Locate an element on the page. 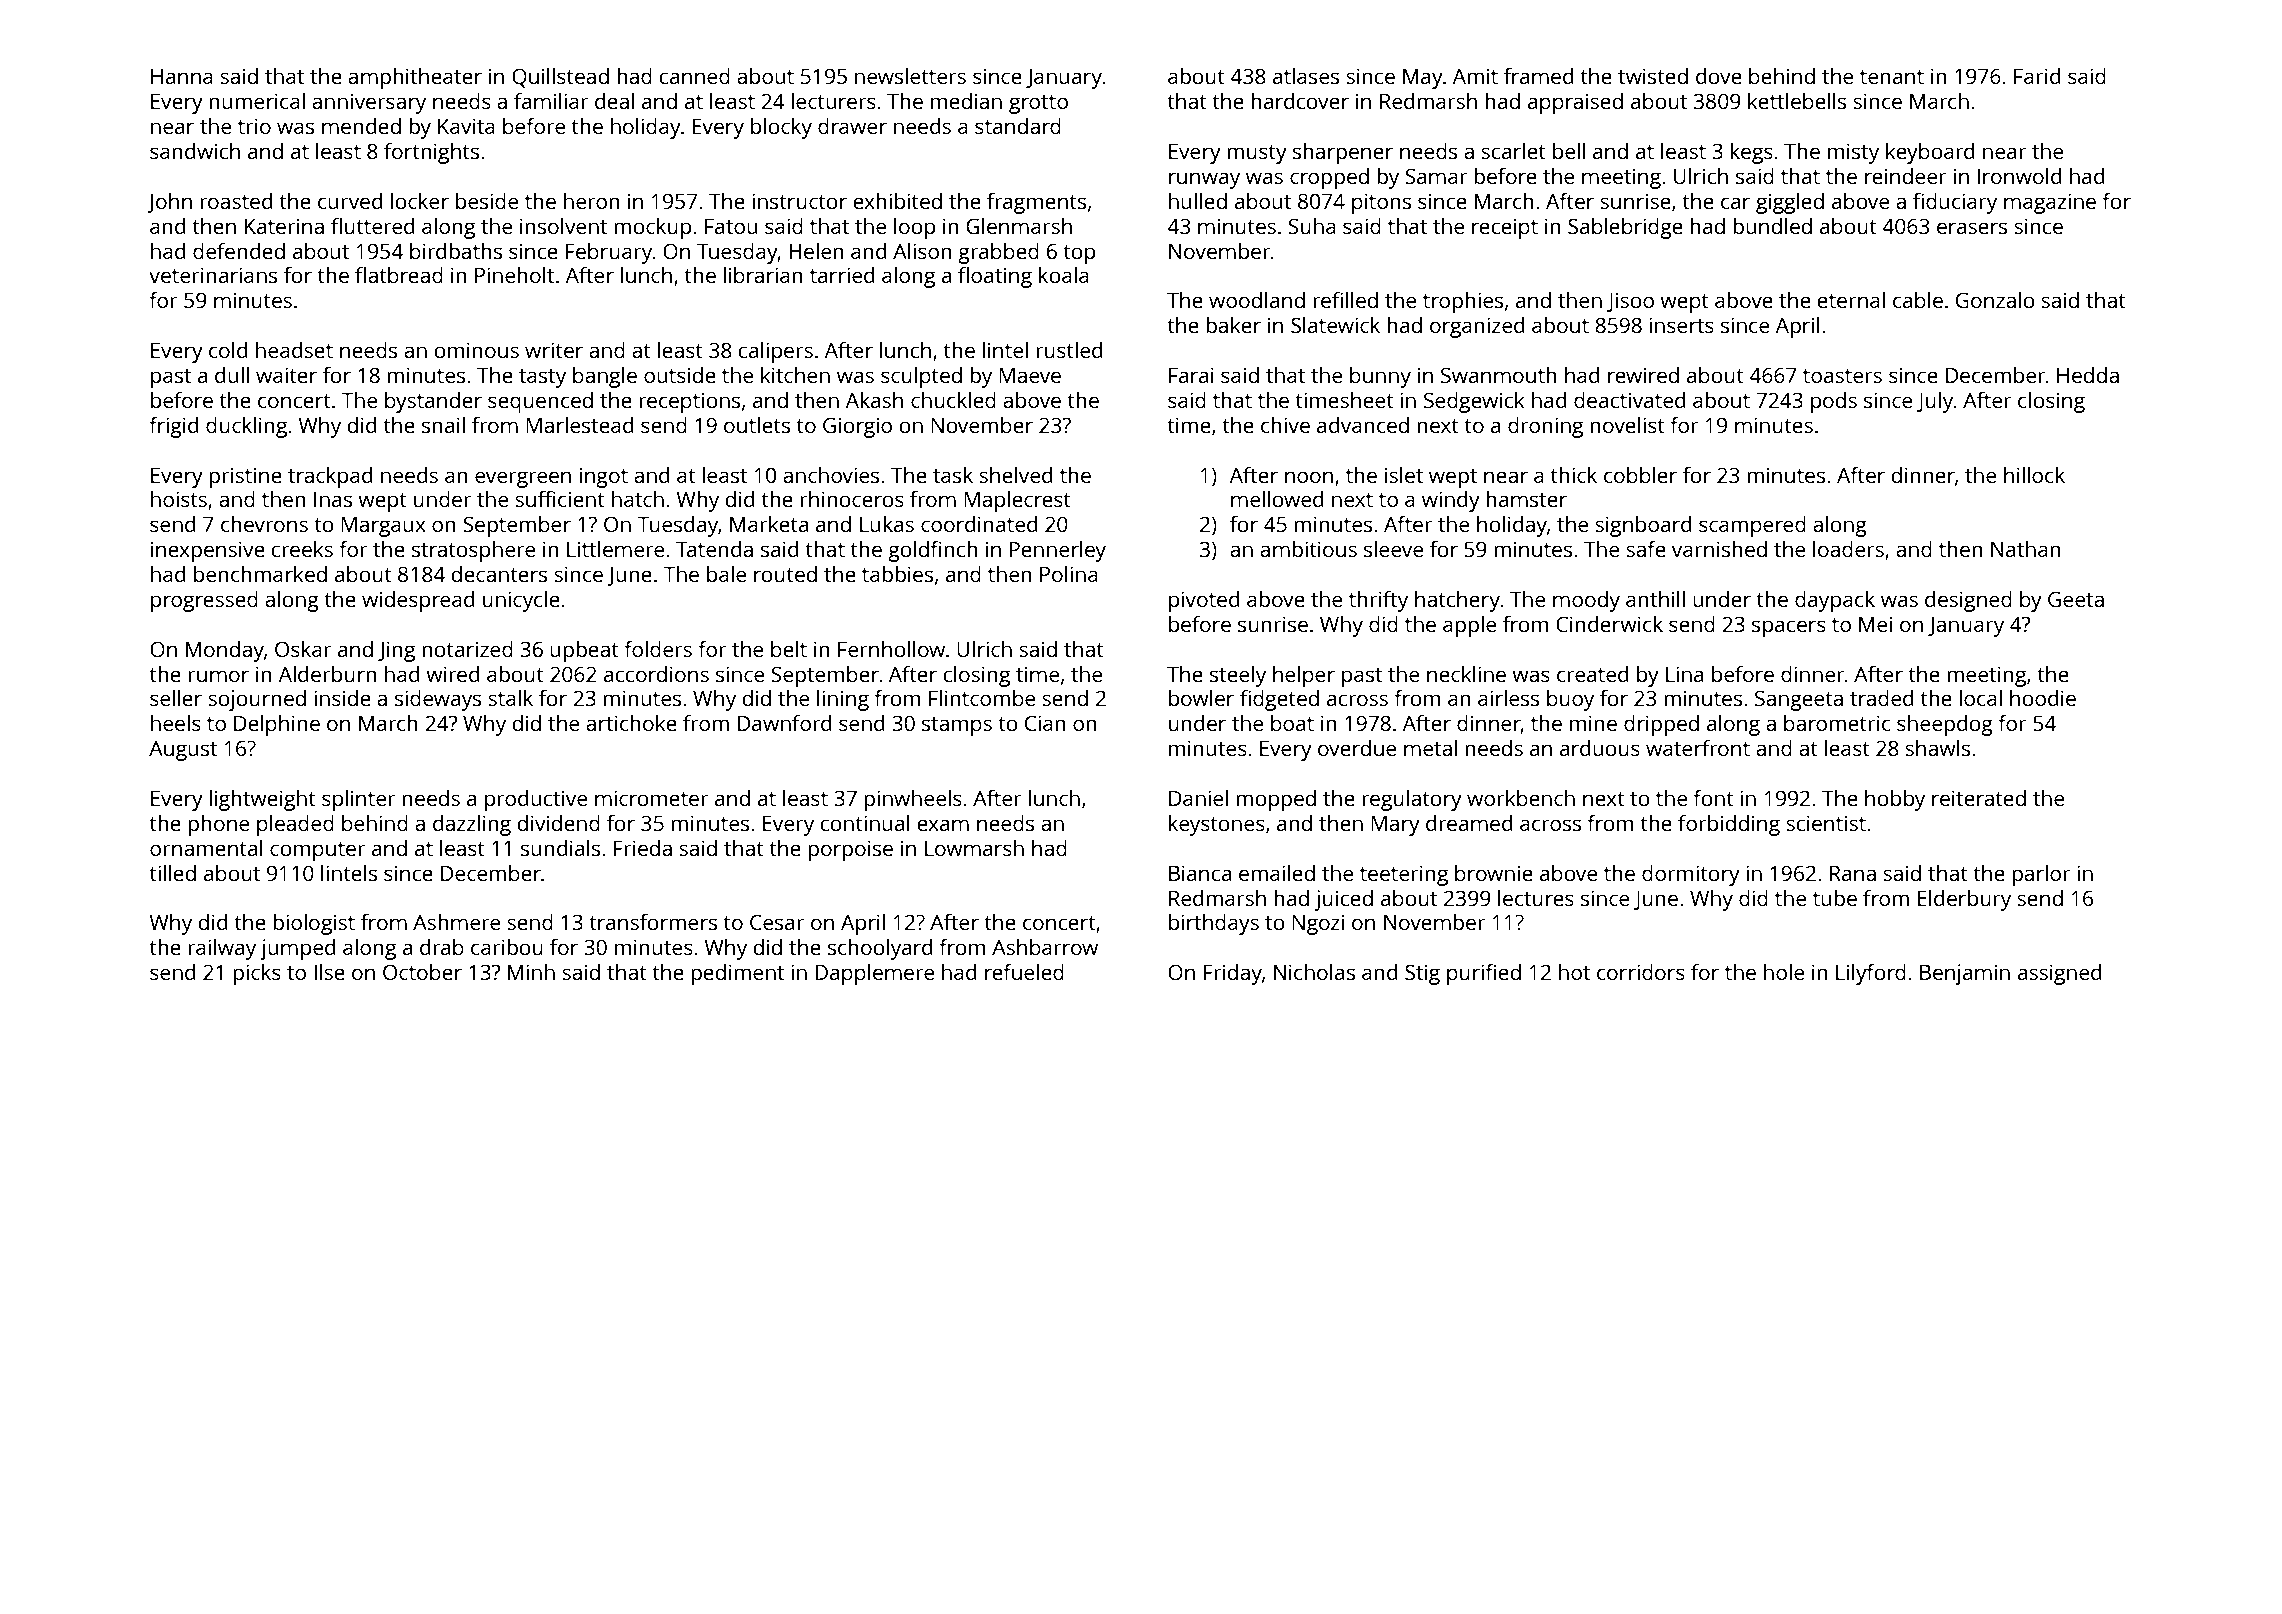 The image size is (2282, 1614). reindeer is located at coordinates (1906, 176).
